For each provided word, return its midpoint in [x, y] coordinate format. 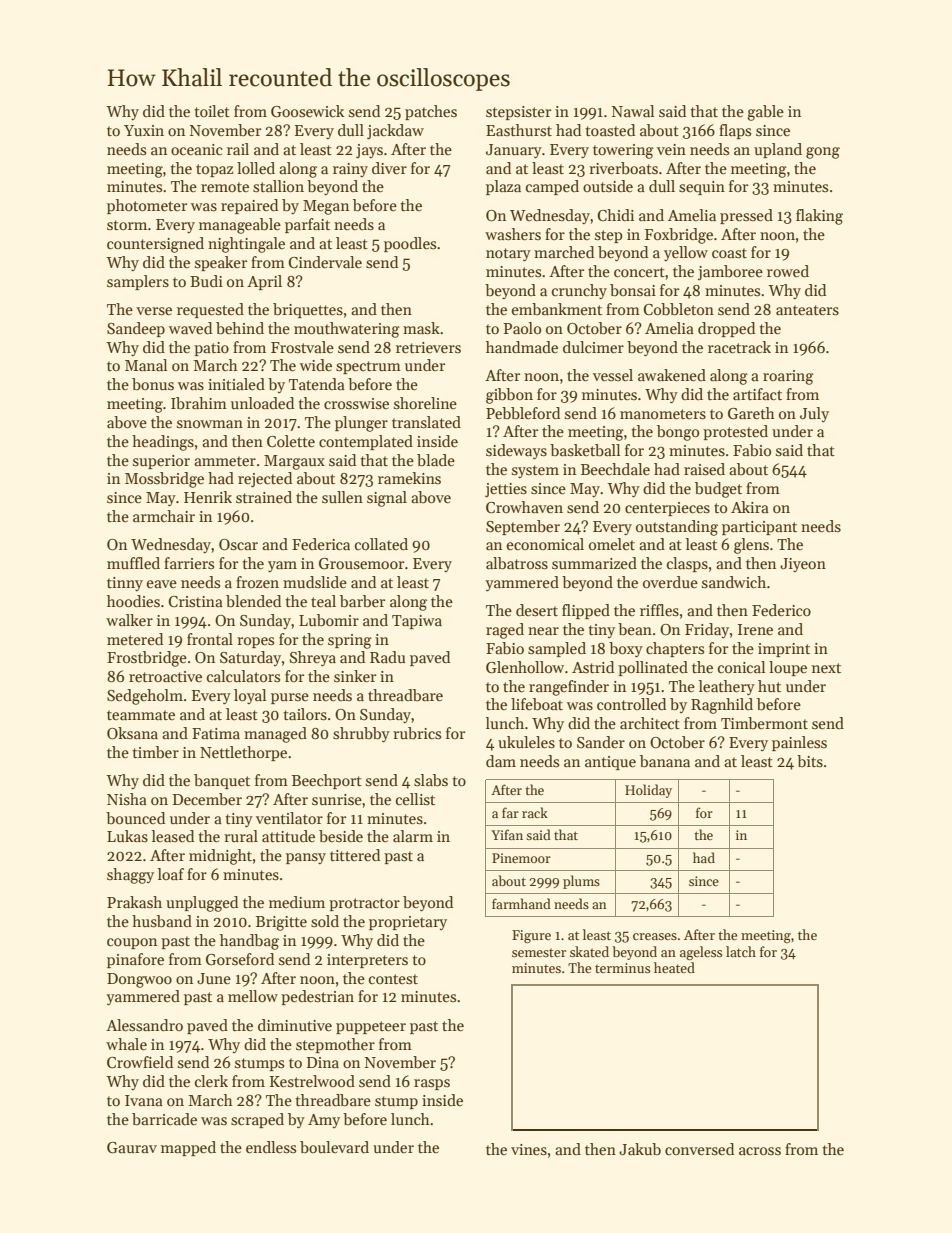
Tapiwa [417, 622]
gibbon [509, 396]
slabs [431, 780]
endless [271, 1147]
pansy [306, 858]
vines [529, 1149]
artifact [757, 394]
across [760, 1151]
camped [552, 187]
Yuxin [144, 130]
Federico [781, 610]
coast [729, 253]
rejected [265, 480]
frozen [257, 582]
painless [799, 743]
